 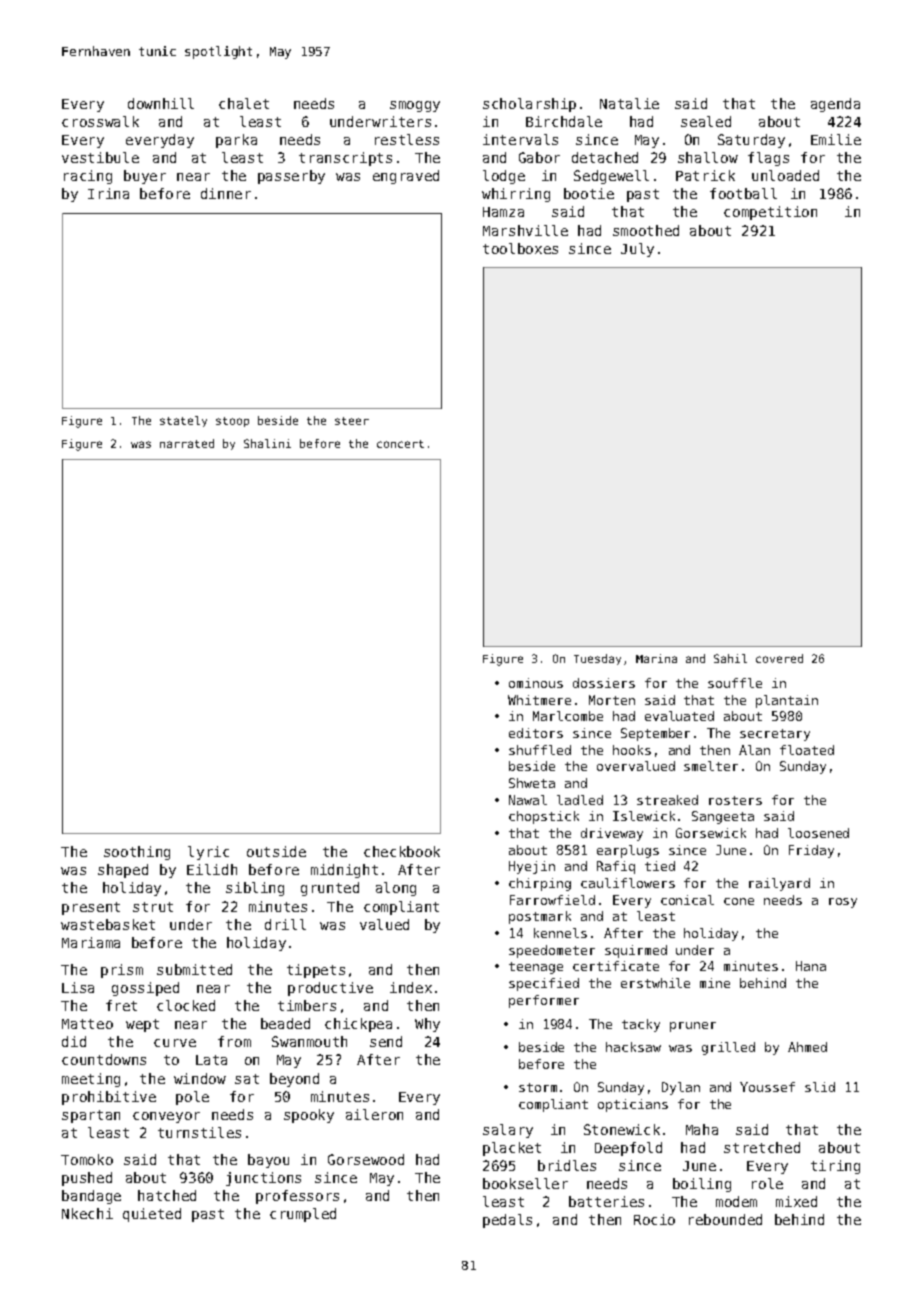 What do you see at coordinates (507, 1221) in the screenshot?
I see `pedals` at bounding box center [507, 1221].
